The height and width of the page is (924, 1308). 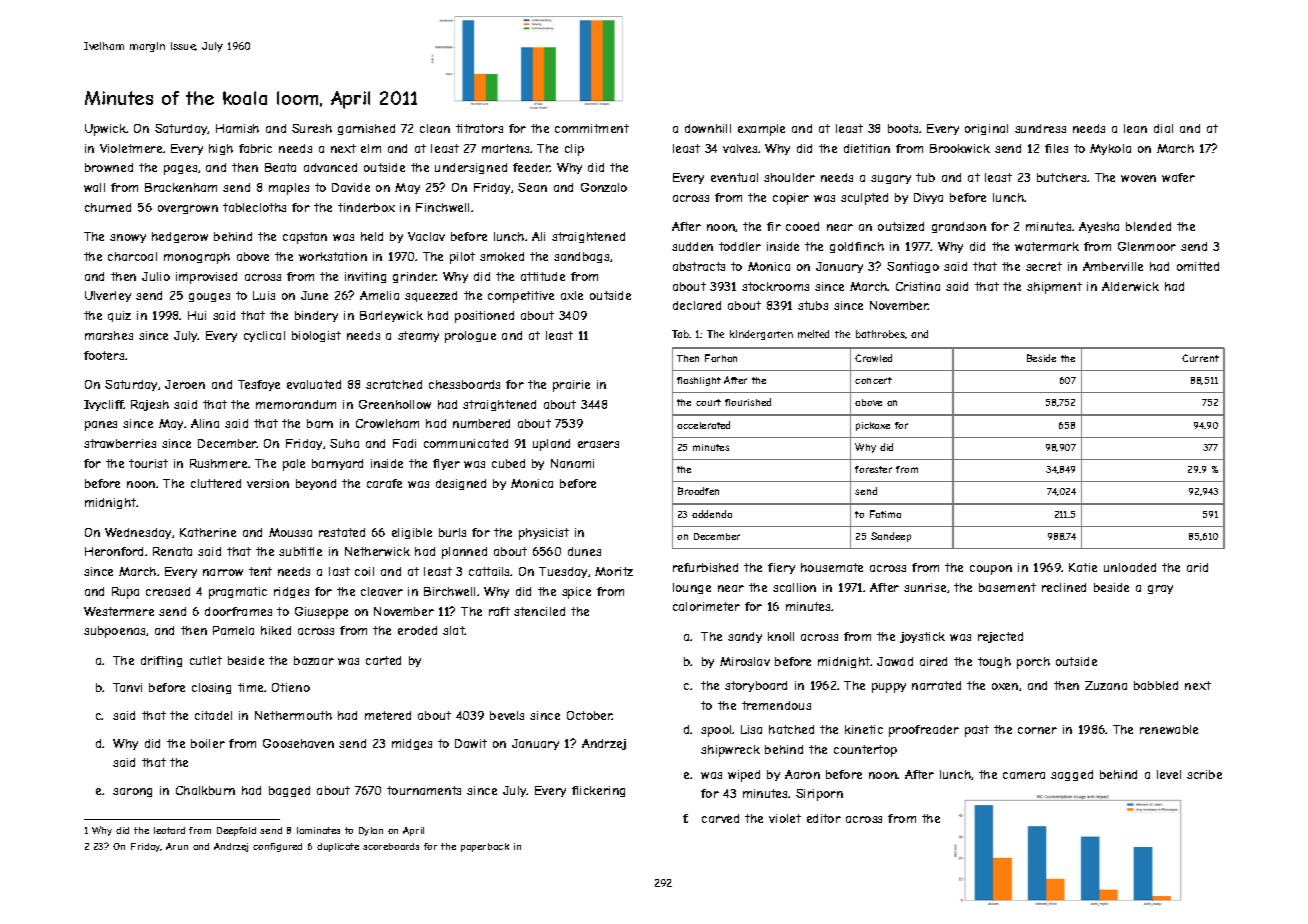 What do you see at coordinates (507, 715) in the page?
I see `bevels` at bounding box center [507, 715].
